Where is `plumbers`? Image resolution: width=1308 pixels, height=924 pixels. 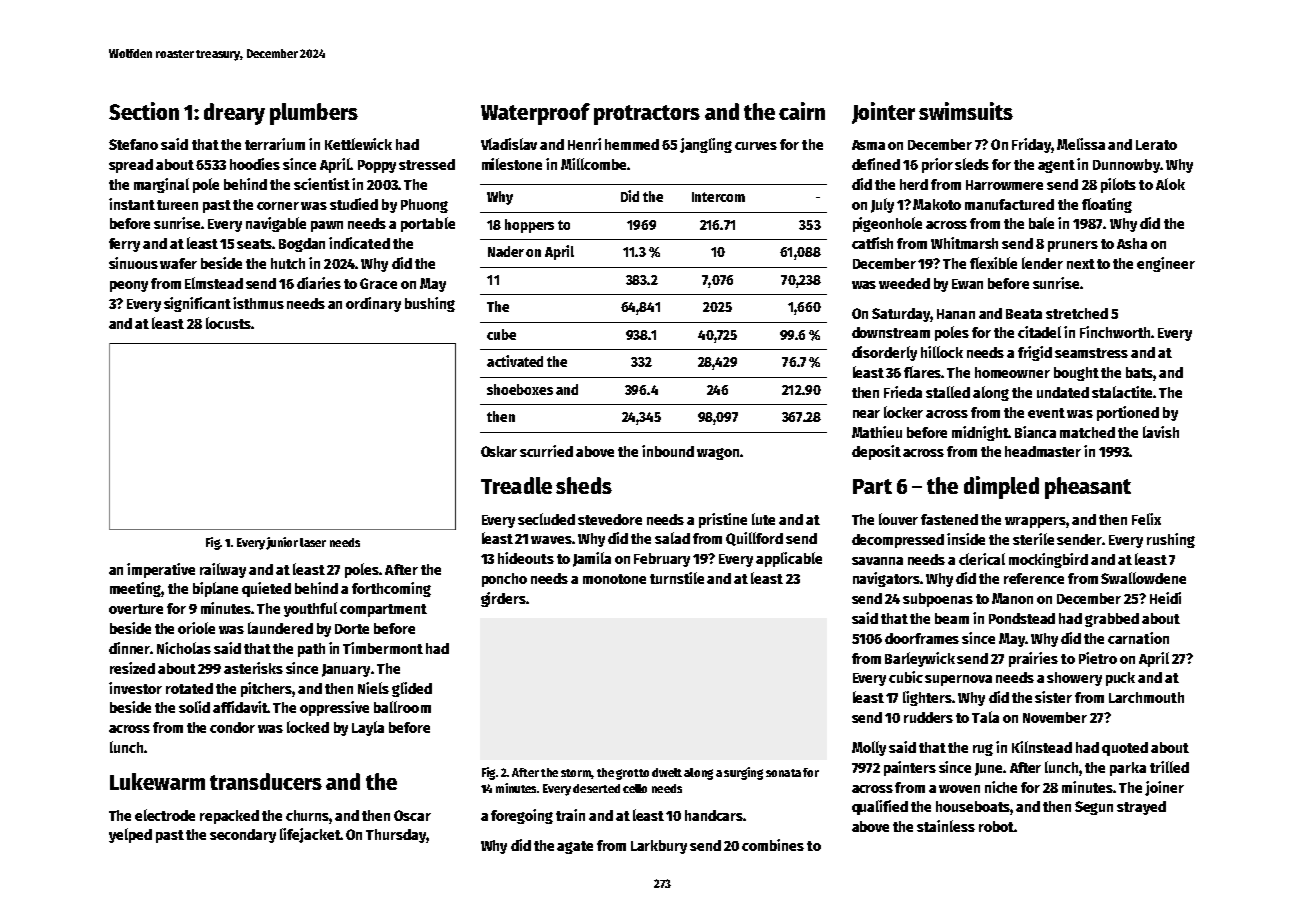 plumbers is located at coordinates (314, 114).
